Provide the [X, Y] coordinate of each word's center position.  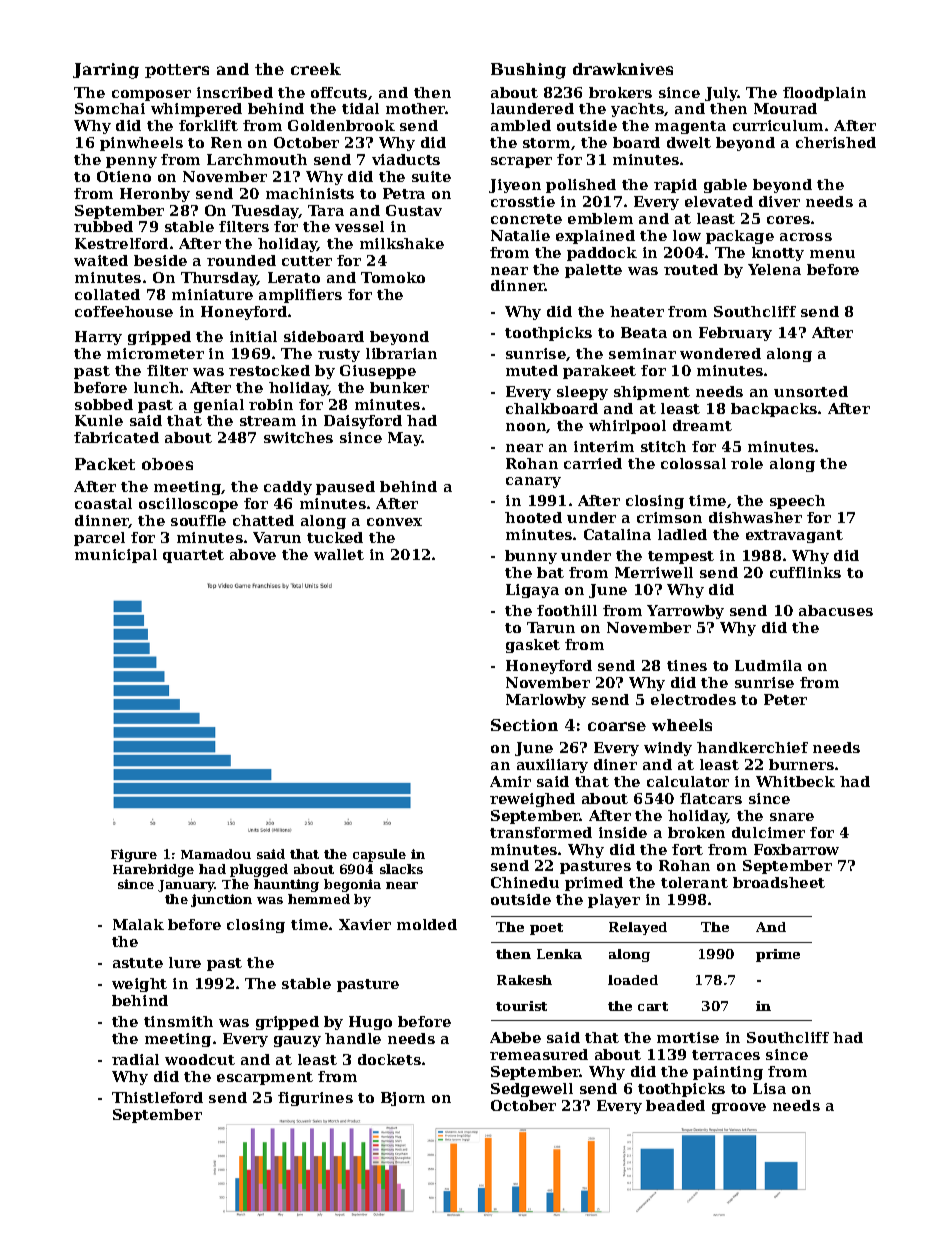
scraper [521, 162]
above [253, 554]
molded [427, 924]
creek [316, 69]
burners [801, 764]
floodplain [824, 94]
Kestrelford [121, 243]
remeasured [539, 1054]
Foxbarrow [796, 849]
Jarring [106, 71]
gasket [533, 646]
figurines [315, 1099]
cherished [836, 142]
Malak [138, 924]
